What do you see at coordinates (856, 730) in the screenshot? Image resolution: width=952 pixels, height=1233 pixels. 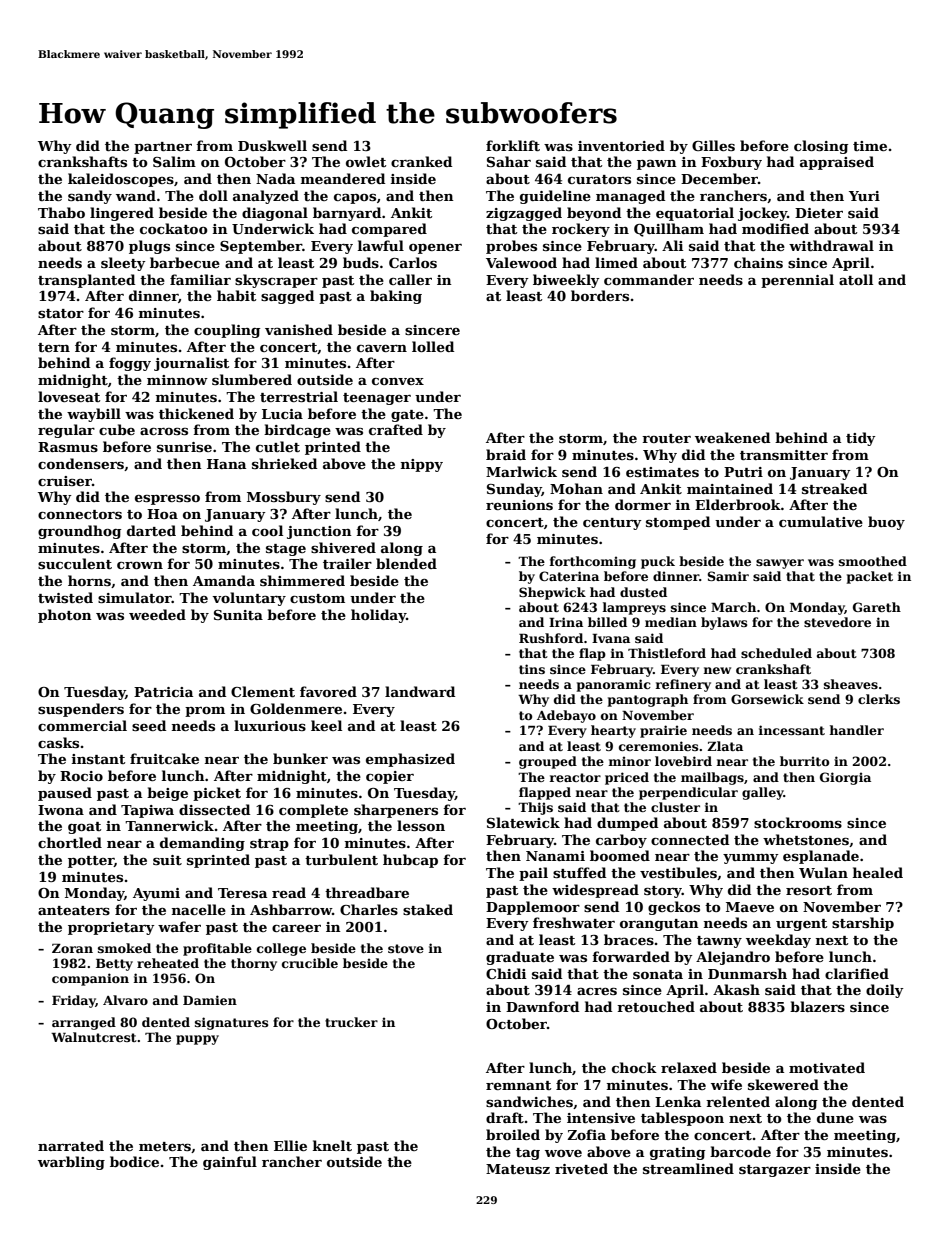 I see `handler` at bounding box center [856, 730].
